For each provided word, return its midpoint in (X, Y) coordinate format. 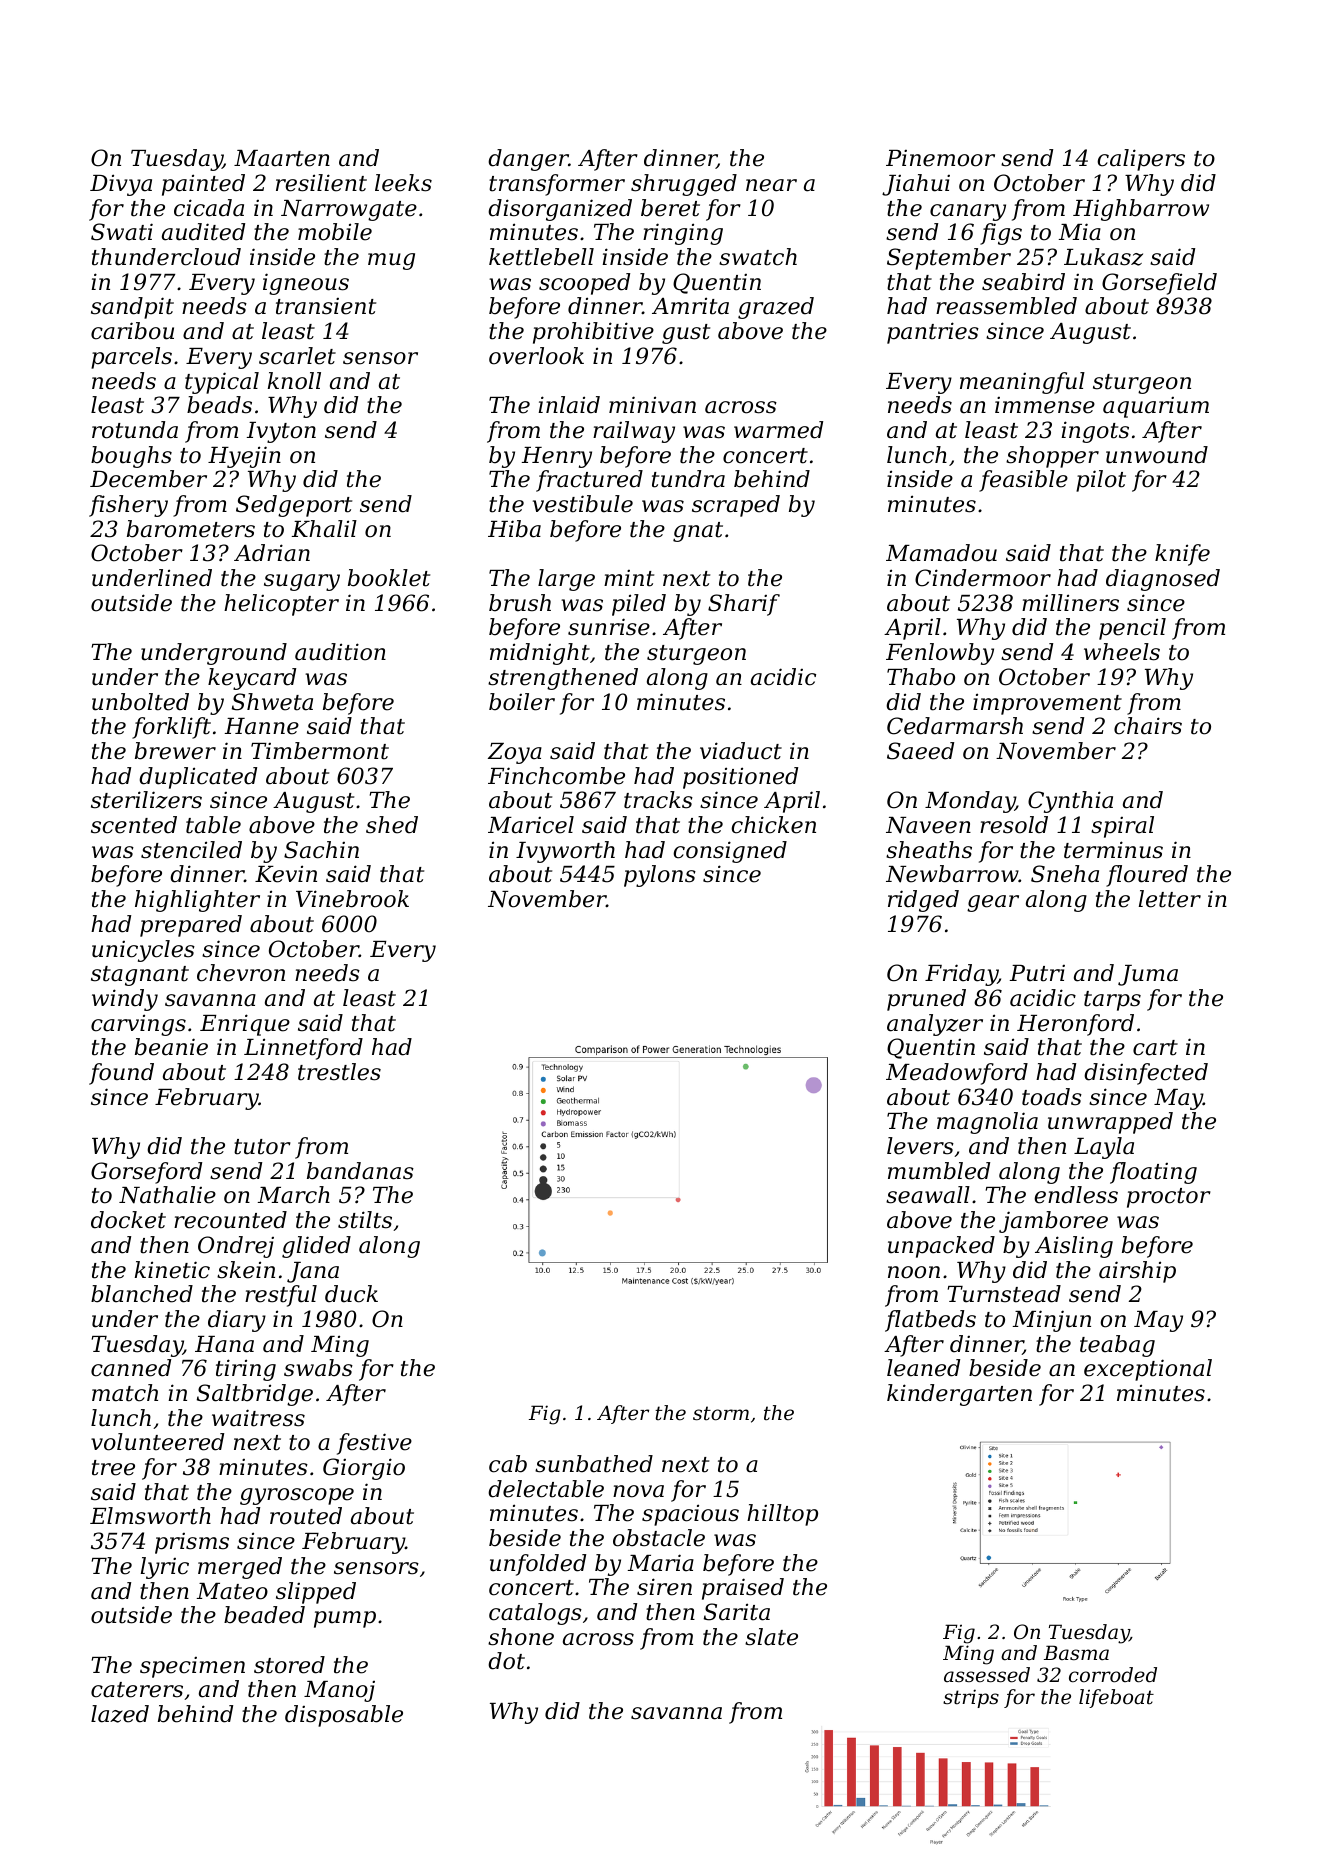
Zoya (515, 753)
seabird (1023, 282)
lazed (120, 1714)
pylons (660, 876)
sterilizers (146, 800)
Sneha (1065, 874)
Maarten (282, 158)
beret (670, 208)
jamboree (1053, 1222)
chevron (241, 973)
